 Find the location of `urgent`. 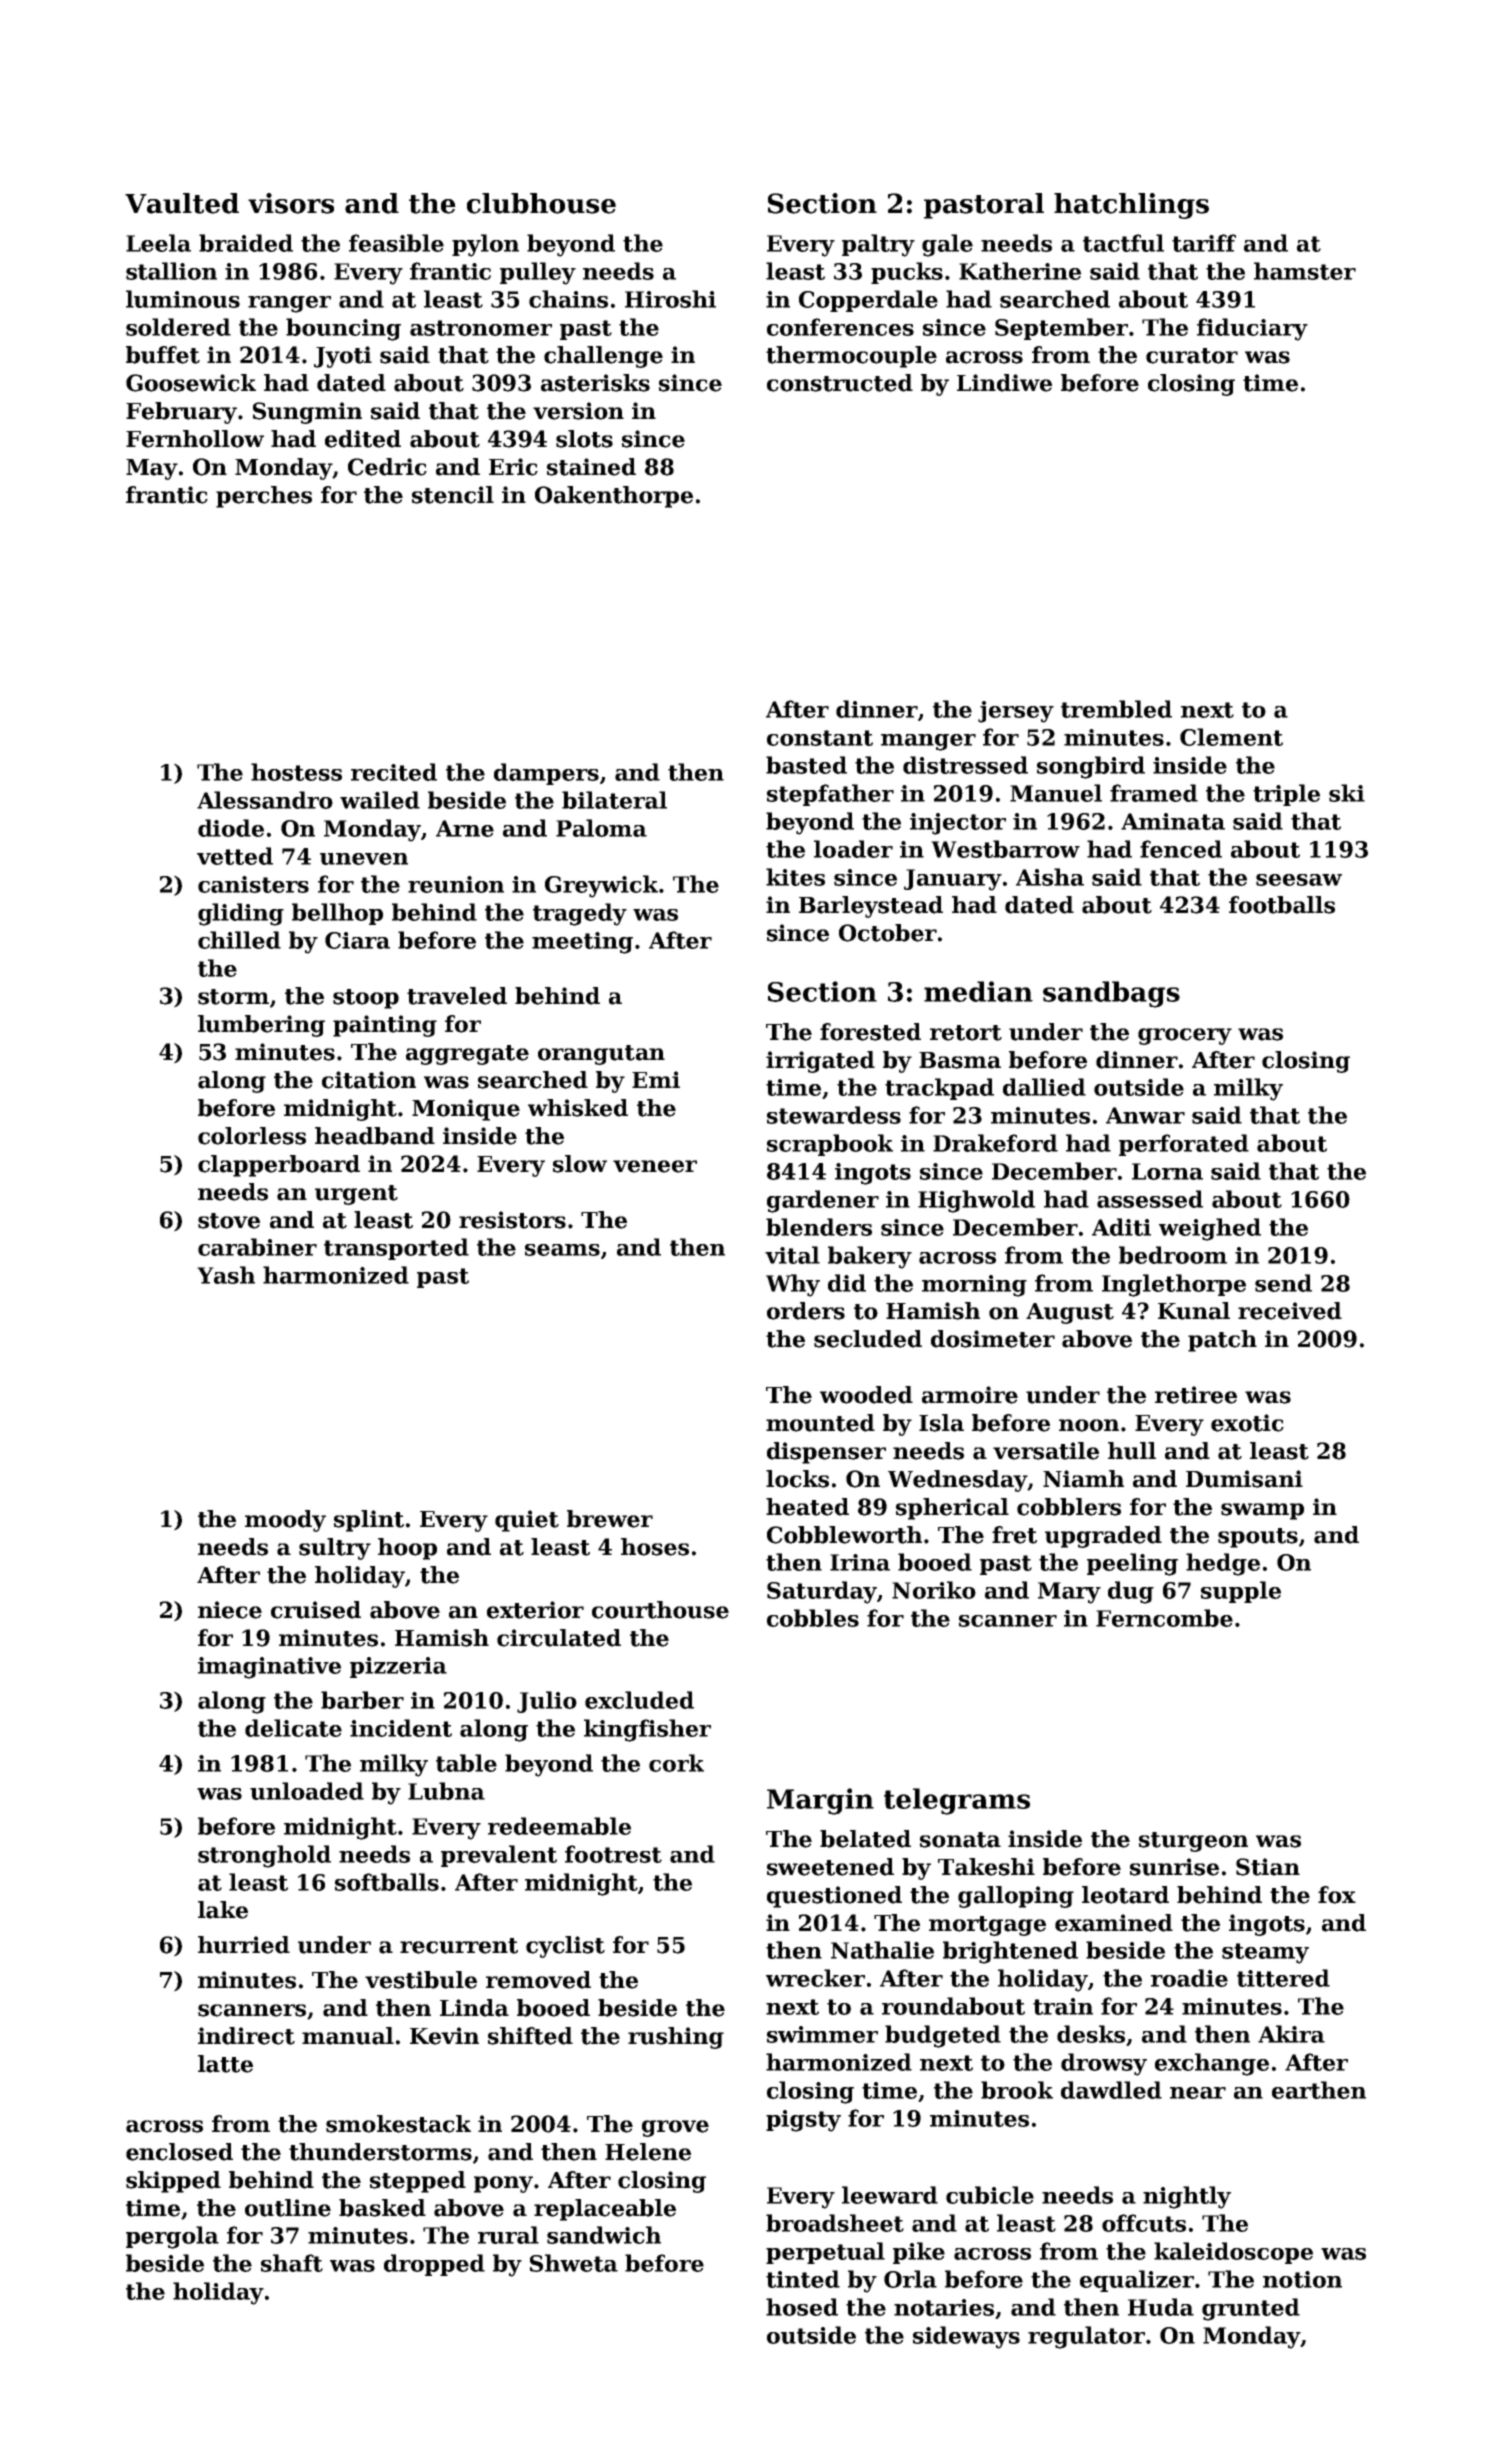

urgent is located at coordinates (356, 1195).
